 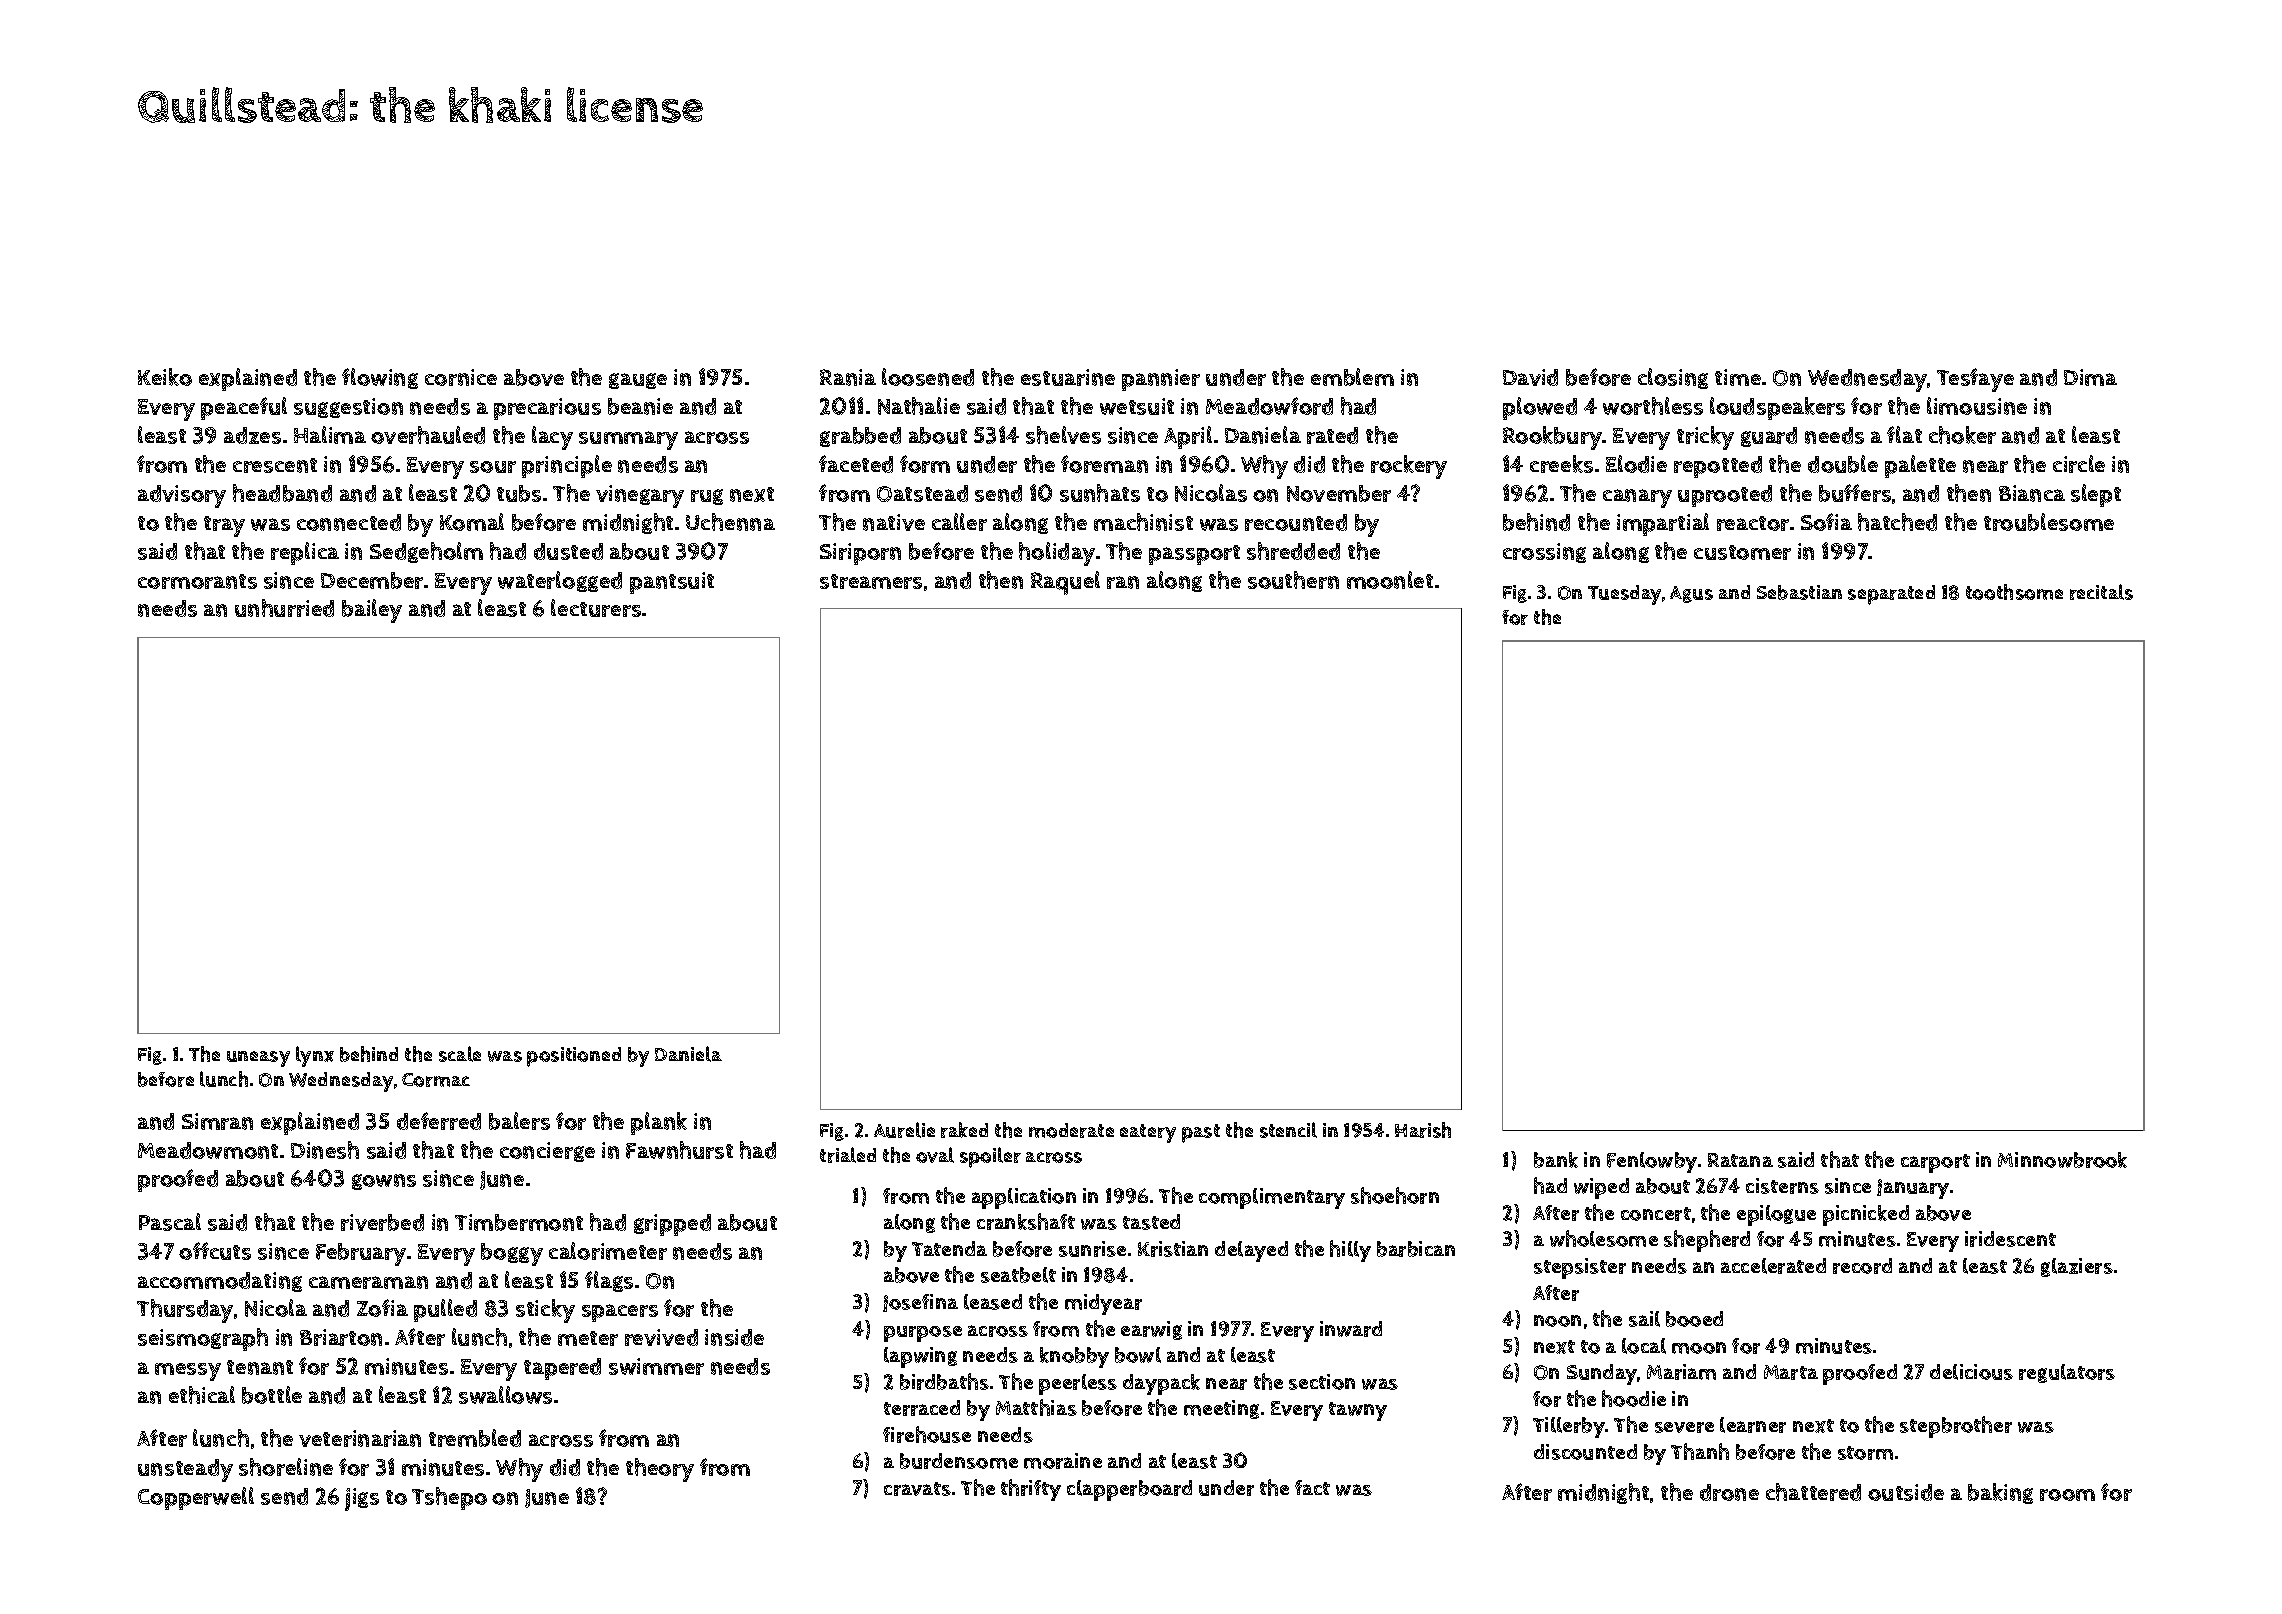 I want to click on drone, so click(x=1729, y=1492).
